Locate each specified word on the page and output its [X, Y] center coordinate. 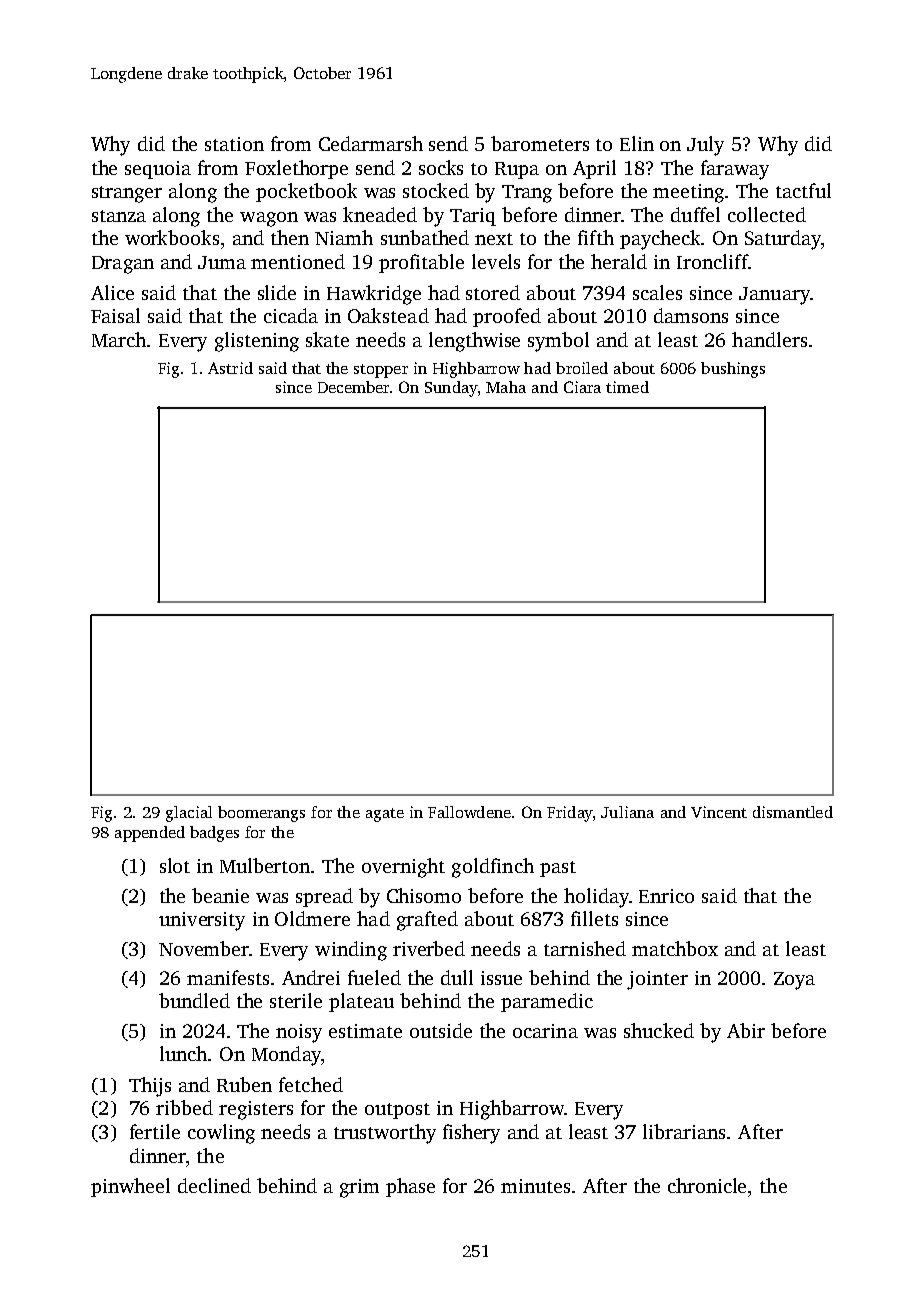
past [558, 869]
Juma [222, 262]
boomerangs [261, 814]
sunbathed [425, 237]
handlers [769, 339]
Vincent [719, 812]
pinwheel [130, 1187]
